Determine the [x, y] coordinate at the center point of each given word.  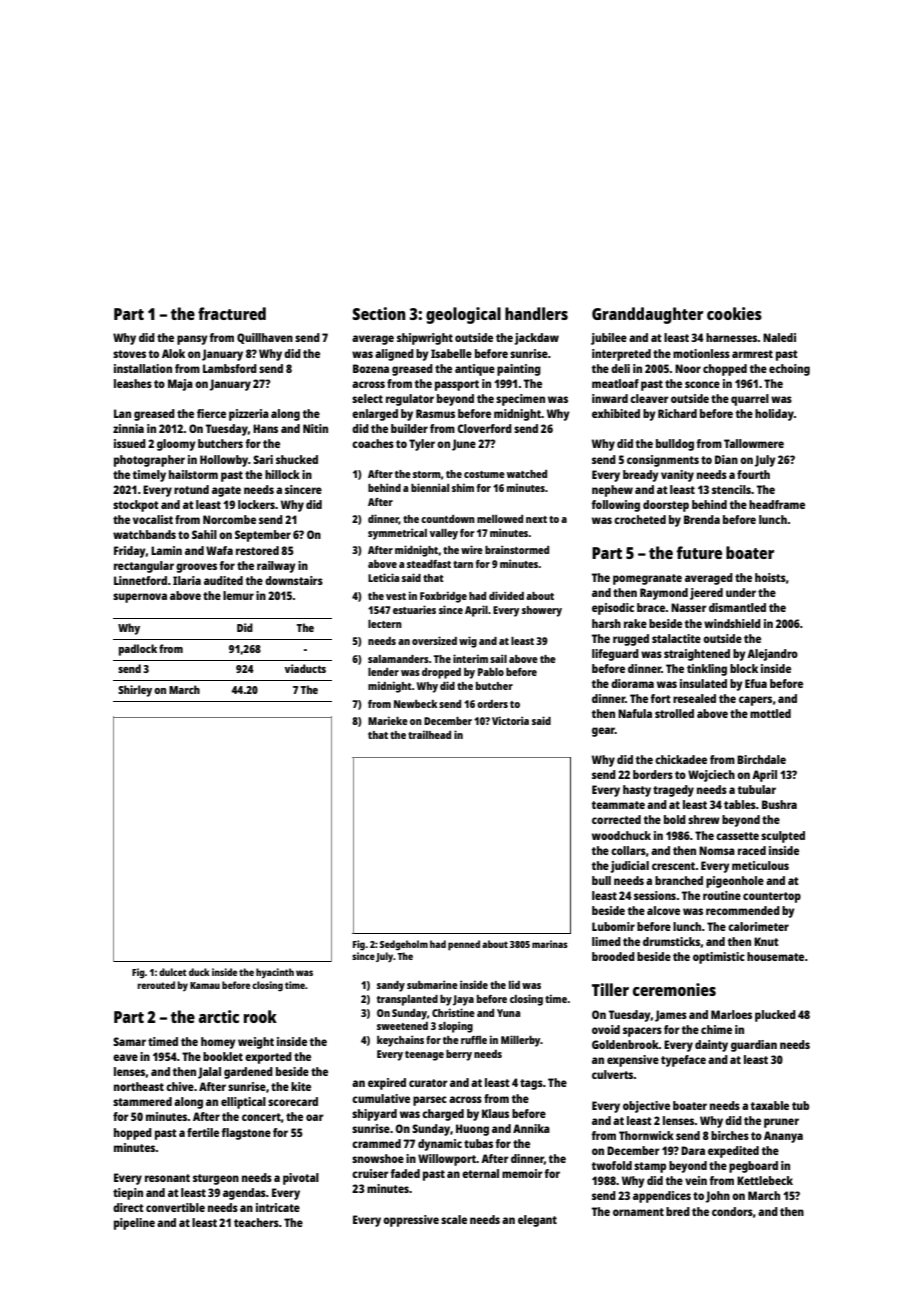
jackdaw [537, 339]
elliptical [243, 1103]
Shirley [135, 691]
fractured [232, 313]
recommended [743, 910]
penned [464, 945]
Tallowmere [754, 443]
